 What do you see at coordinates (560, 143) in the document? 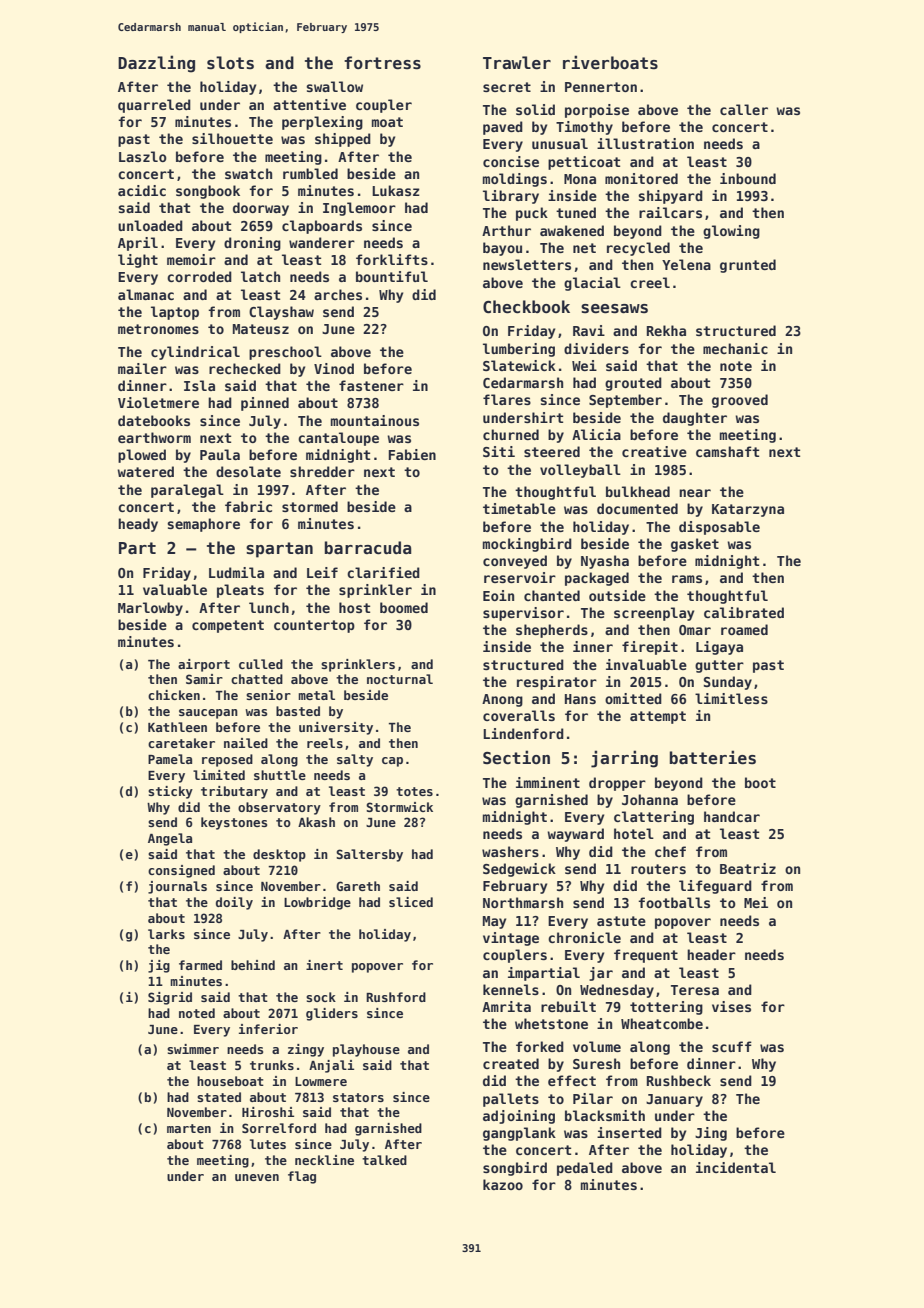
I see `unusual` at bounding box center [560, 143].
